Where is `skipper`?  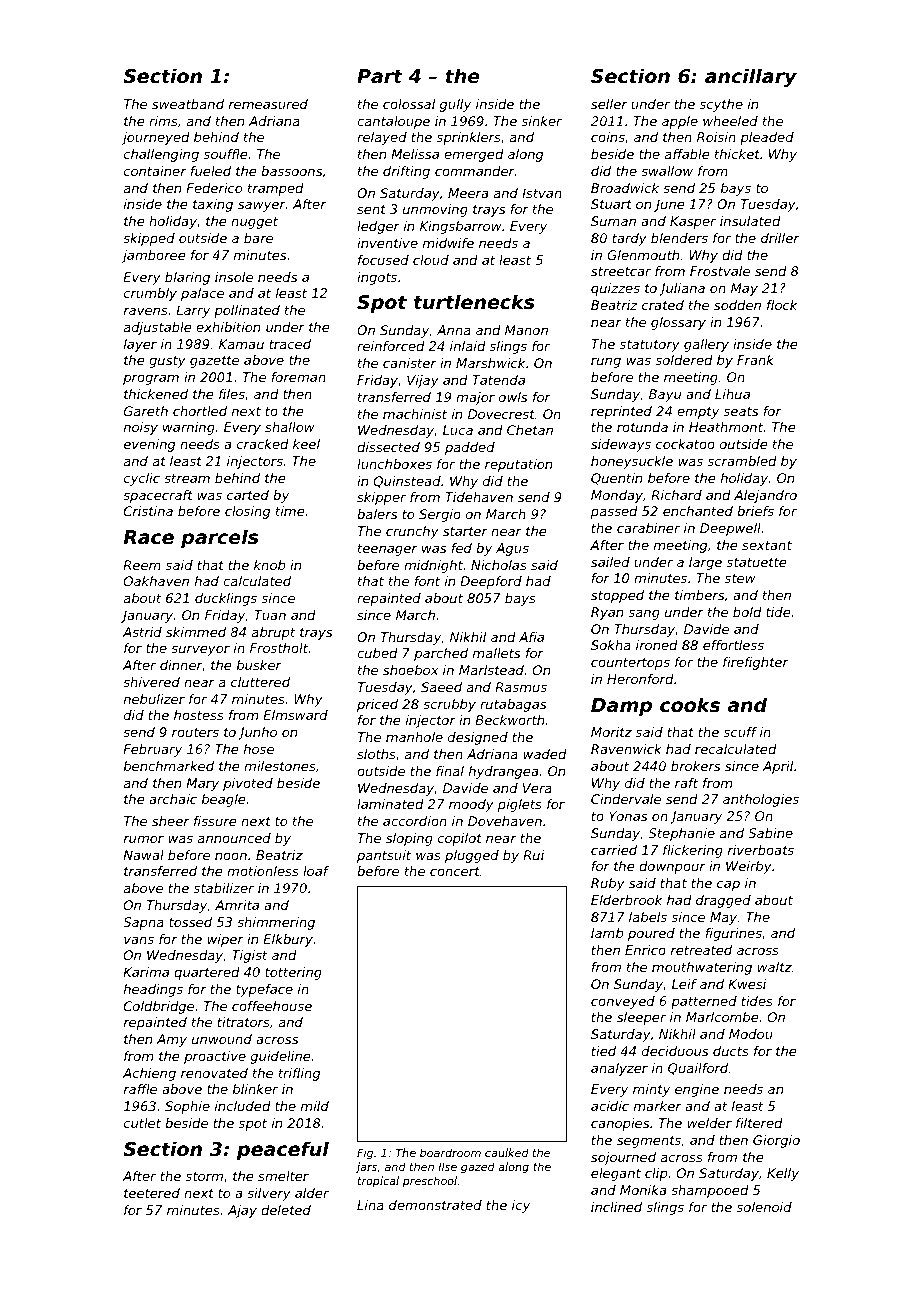 skipper is located at coordinates (381, 498).
